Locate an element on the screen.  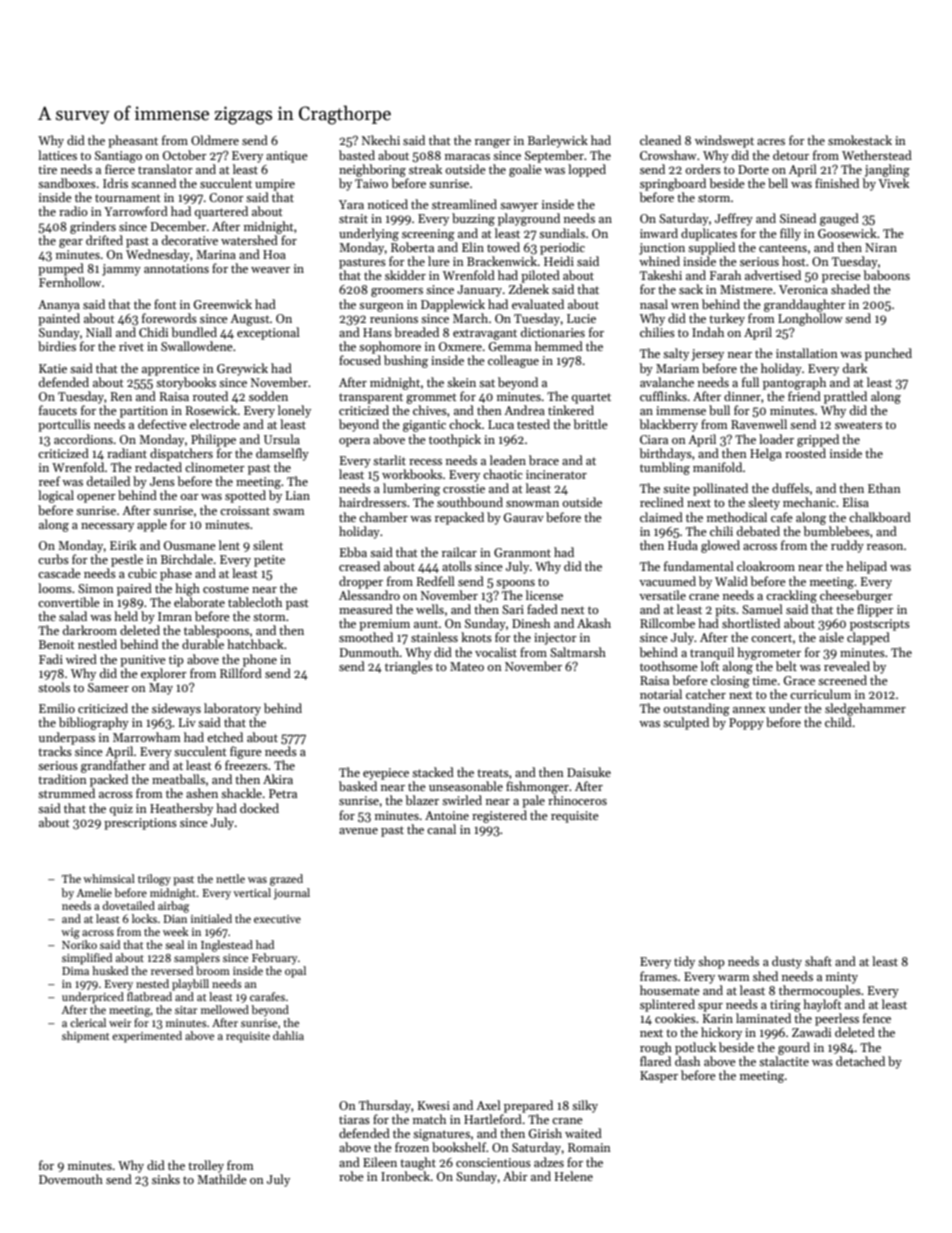
trolley is located at coordinates (206, 1166).
